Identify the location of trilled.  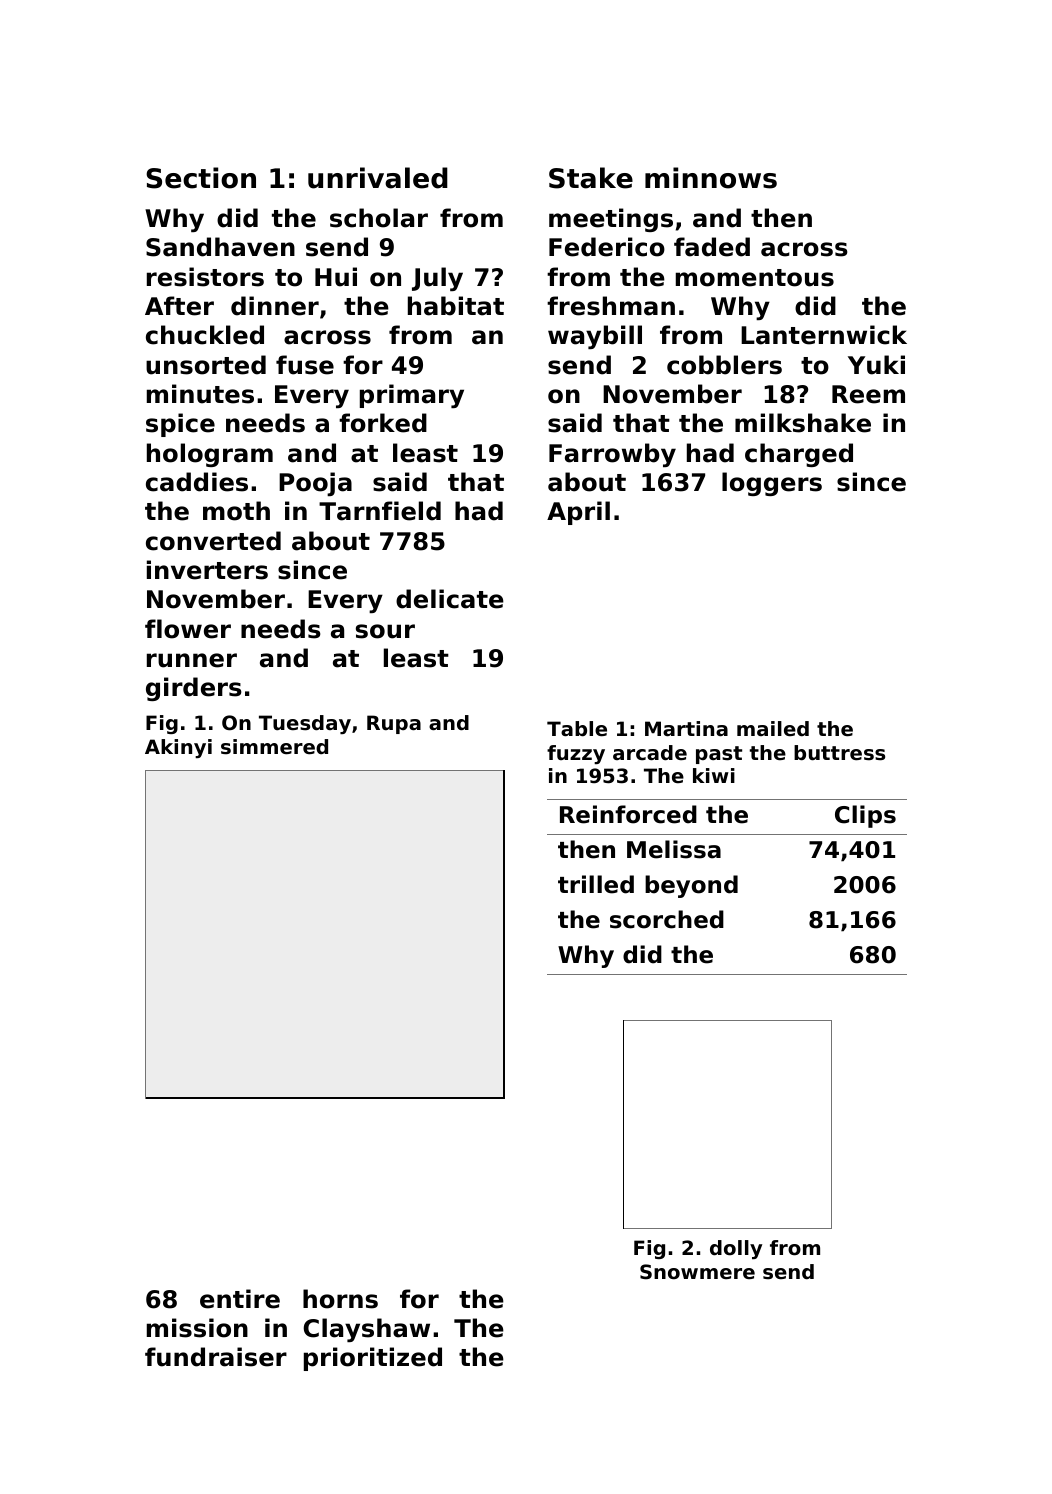
(596, 884).
